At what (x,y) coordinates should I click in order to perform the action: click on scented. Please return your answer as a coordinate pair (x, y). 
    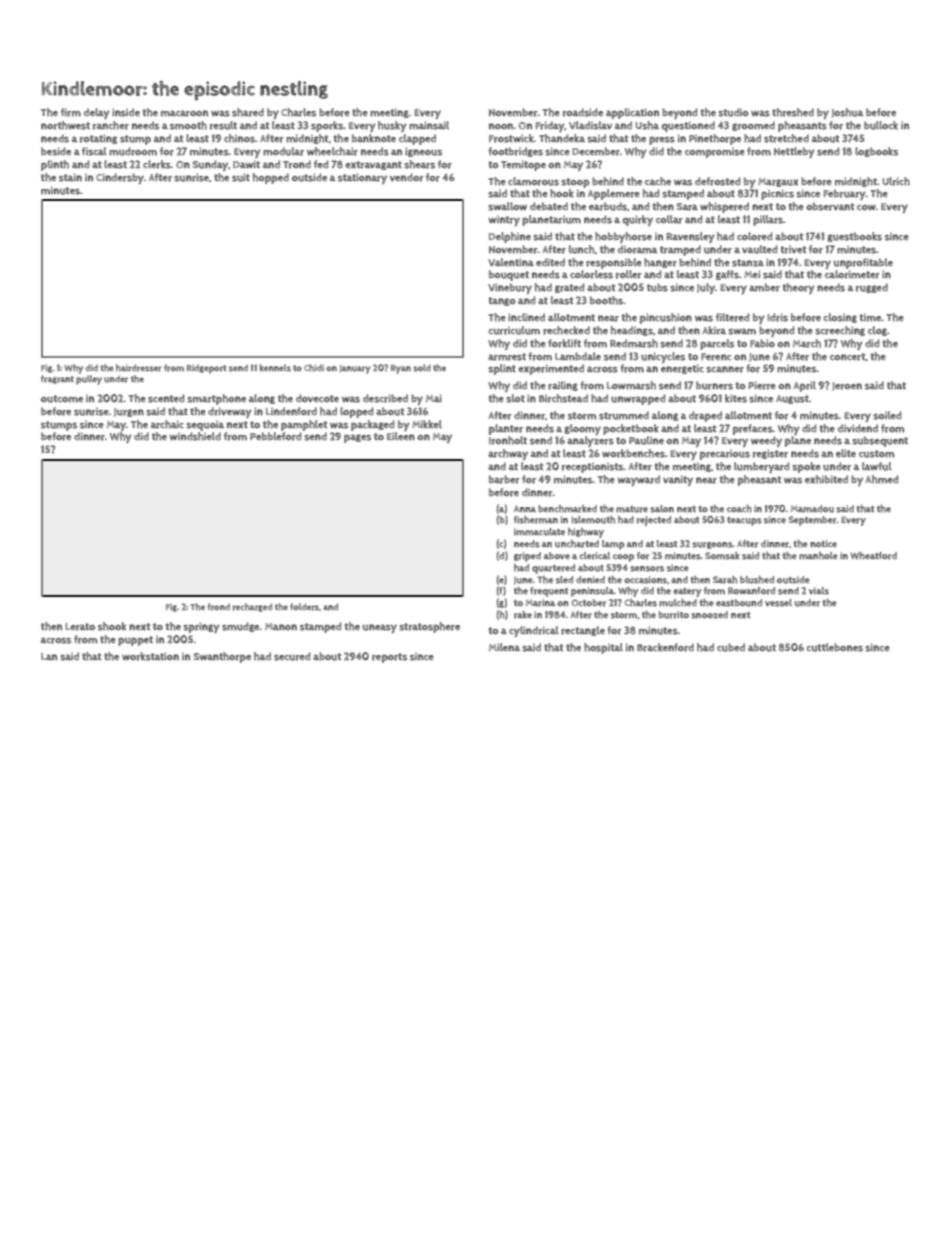
    Looking at the image, I should click on (166, 398).
